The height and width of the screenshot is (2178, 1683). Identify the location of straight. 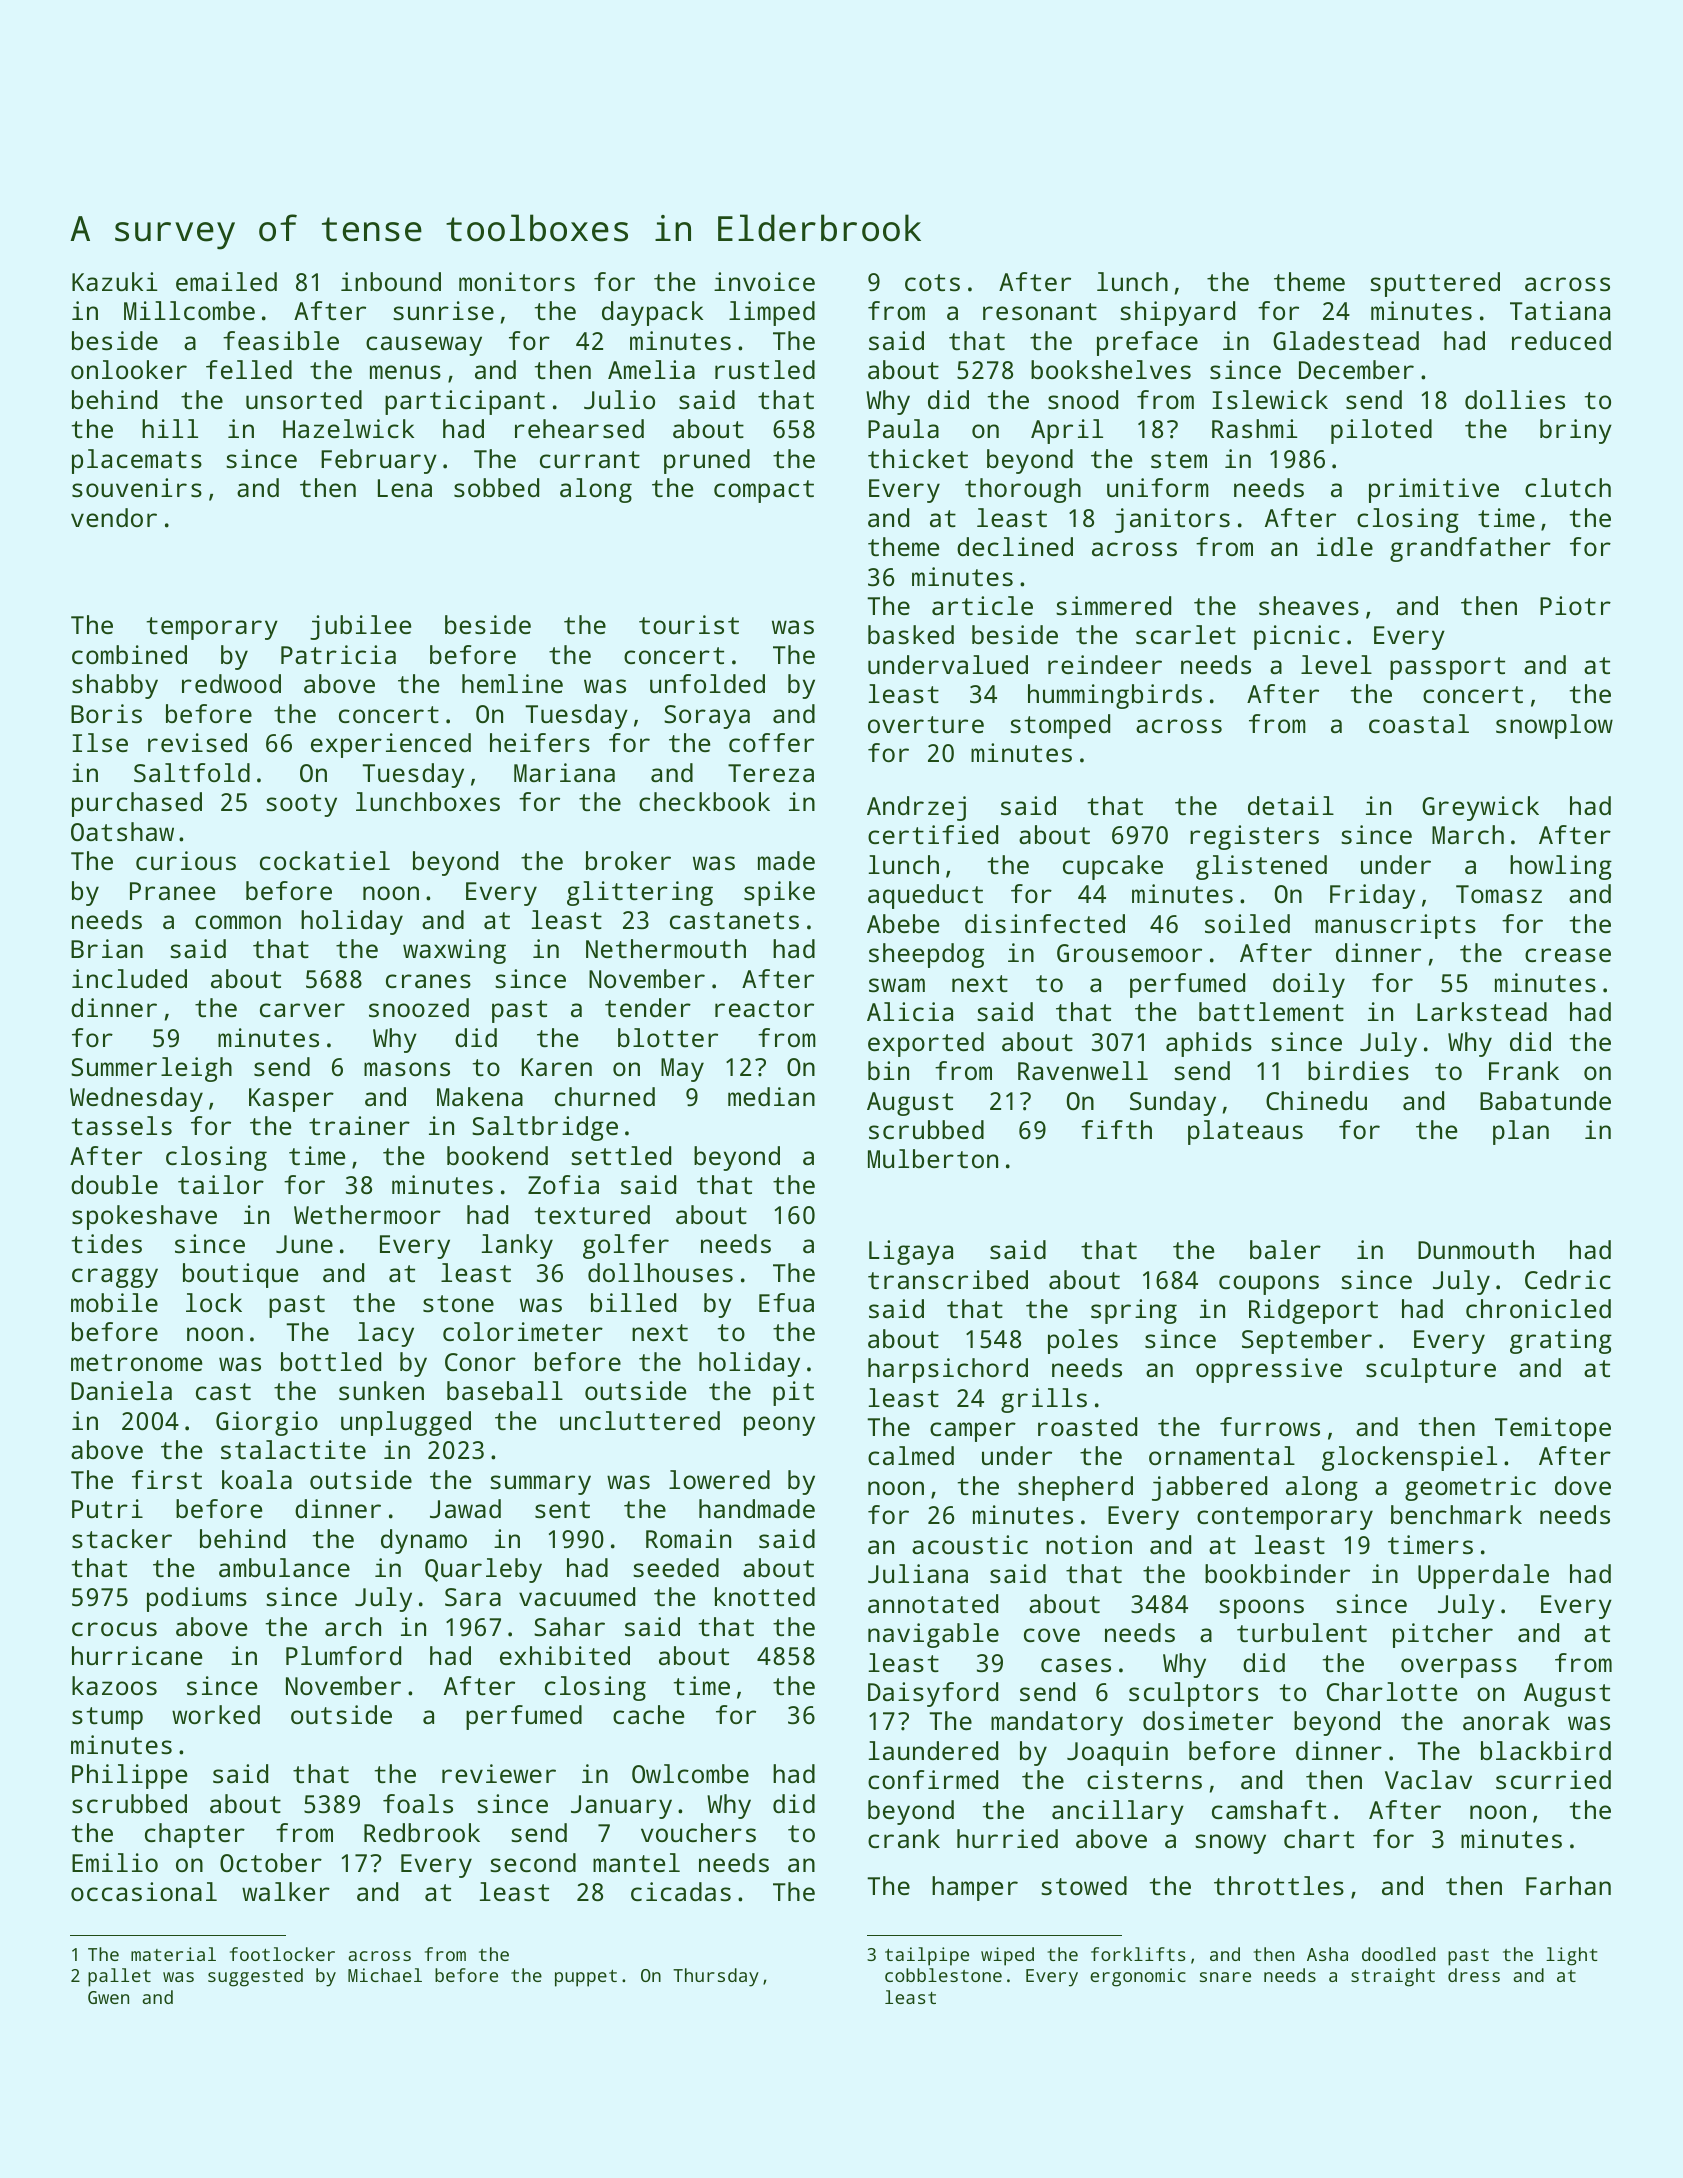
(1393, 1977).
